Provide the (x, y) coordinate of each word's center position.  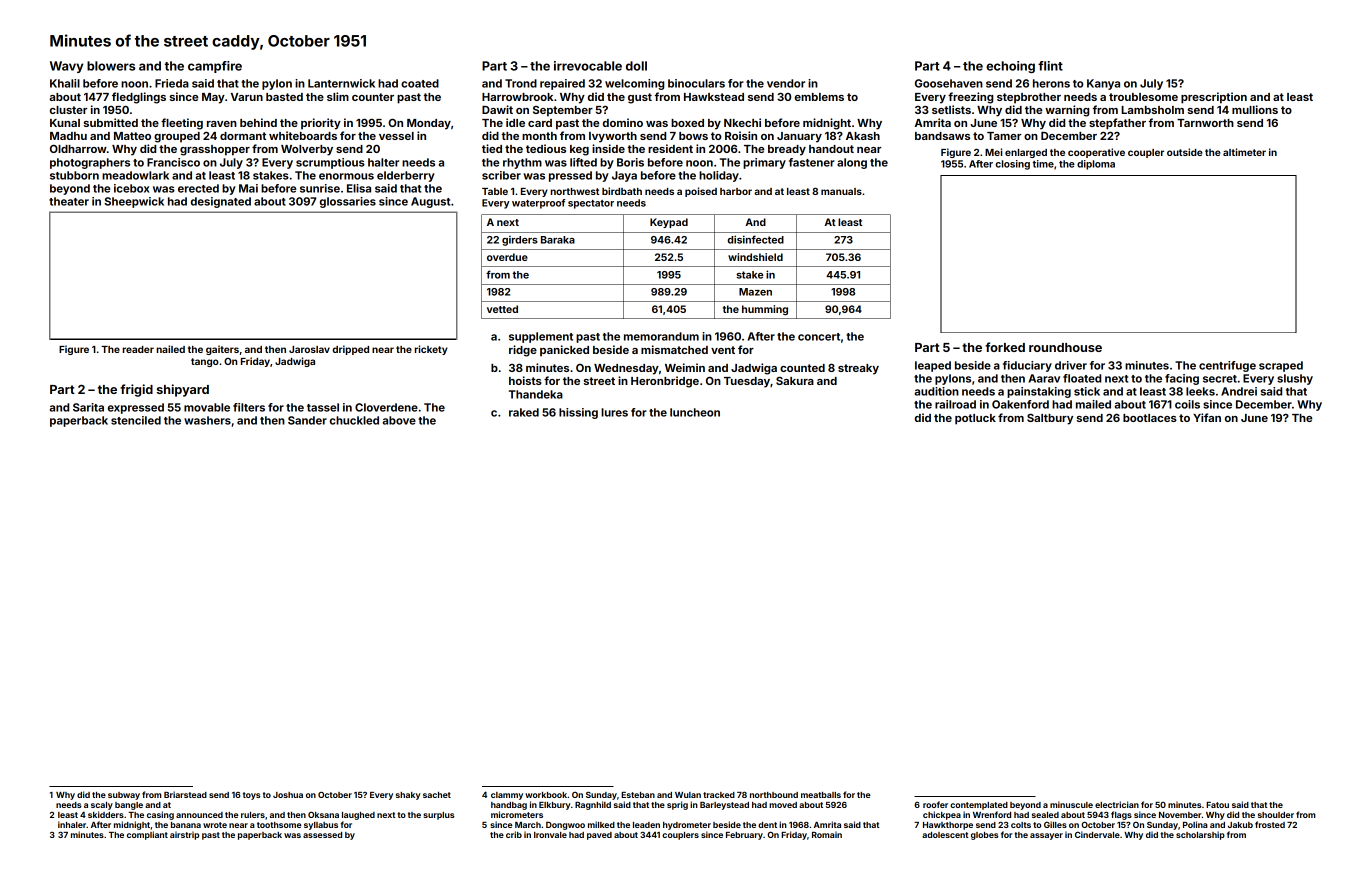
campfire (215, 67)
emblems (819, 97)
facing (1182, 379)
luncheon (695, 412)
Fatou (1217, 805)
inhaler (72, 824)
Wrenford (992, 814)
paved (599, 836)
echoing (1010, 67)
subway (124, 796)
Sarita (88, 407)
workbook (546, 795)
